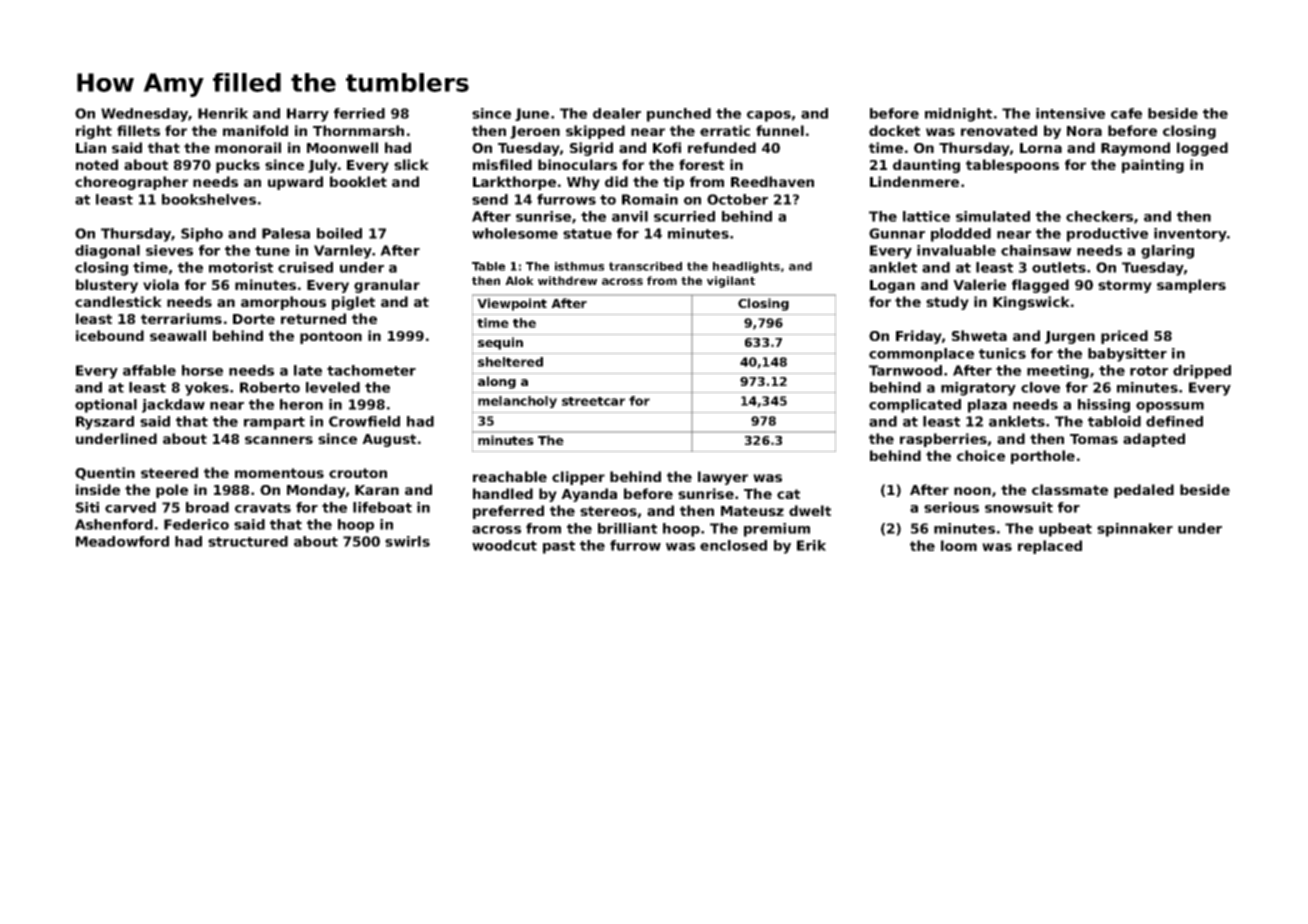  I want to click on renovated, so click(999, 130).
